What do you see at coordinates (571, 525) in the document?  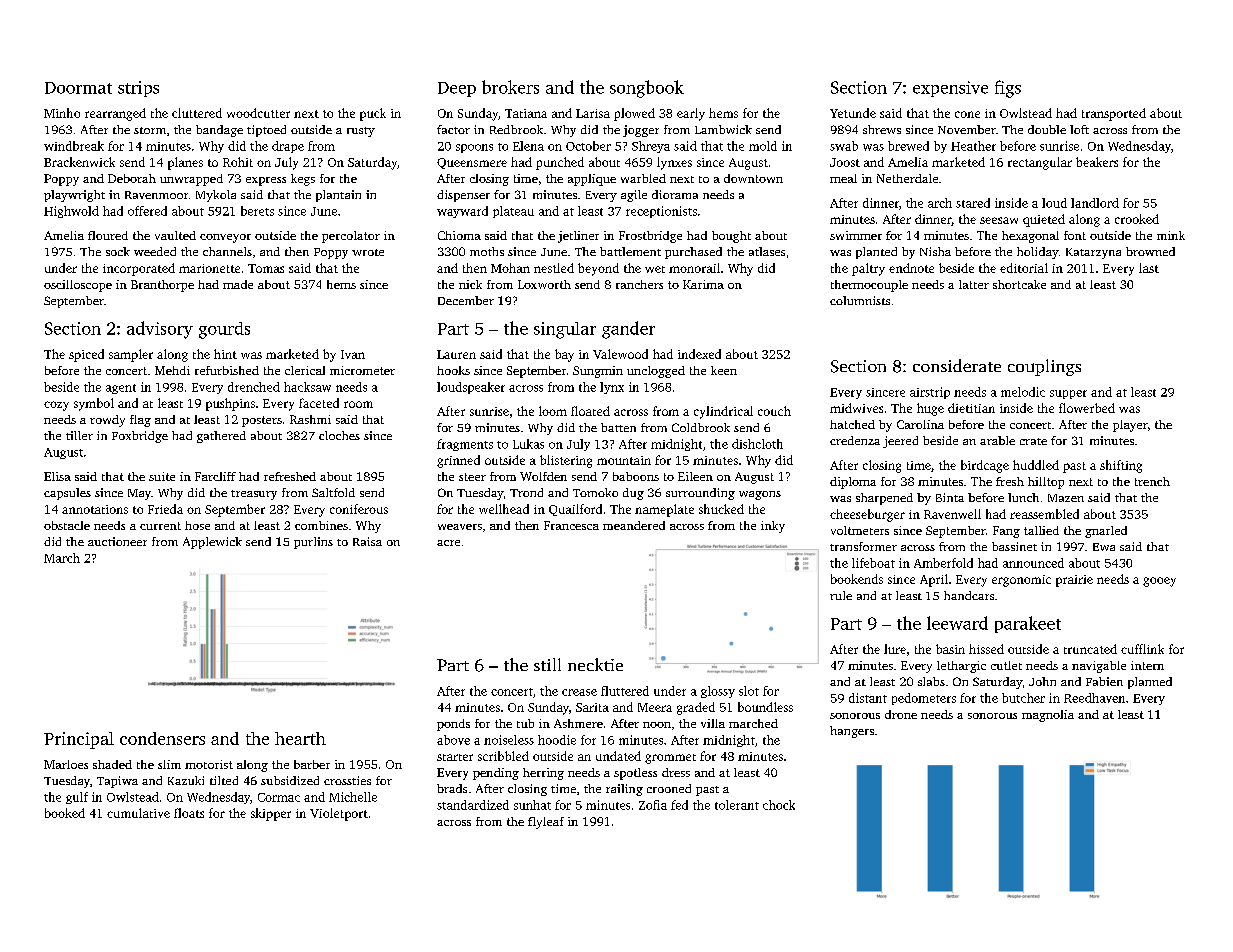 I see `Francesca` at bounding box center [571, 525].
